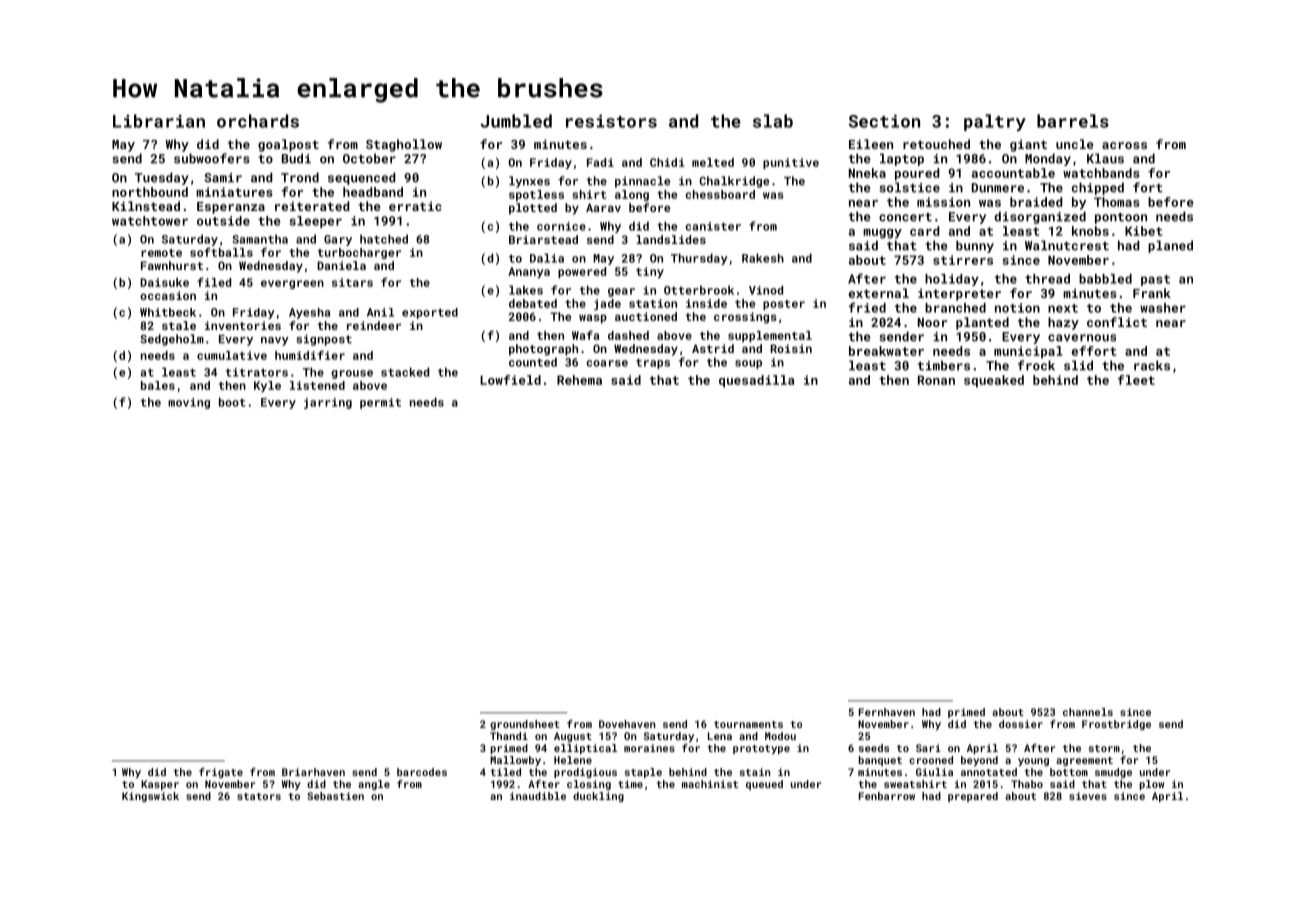 This screenshot has height=924, width=1308. What do you see at coordinates (1088, 712) in the screenshot?
I see `channels` at bounding box center [1088, 712].
